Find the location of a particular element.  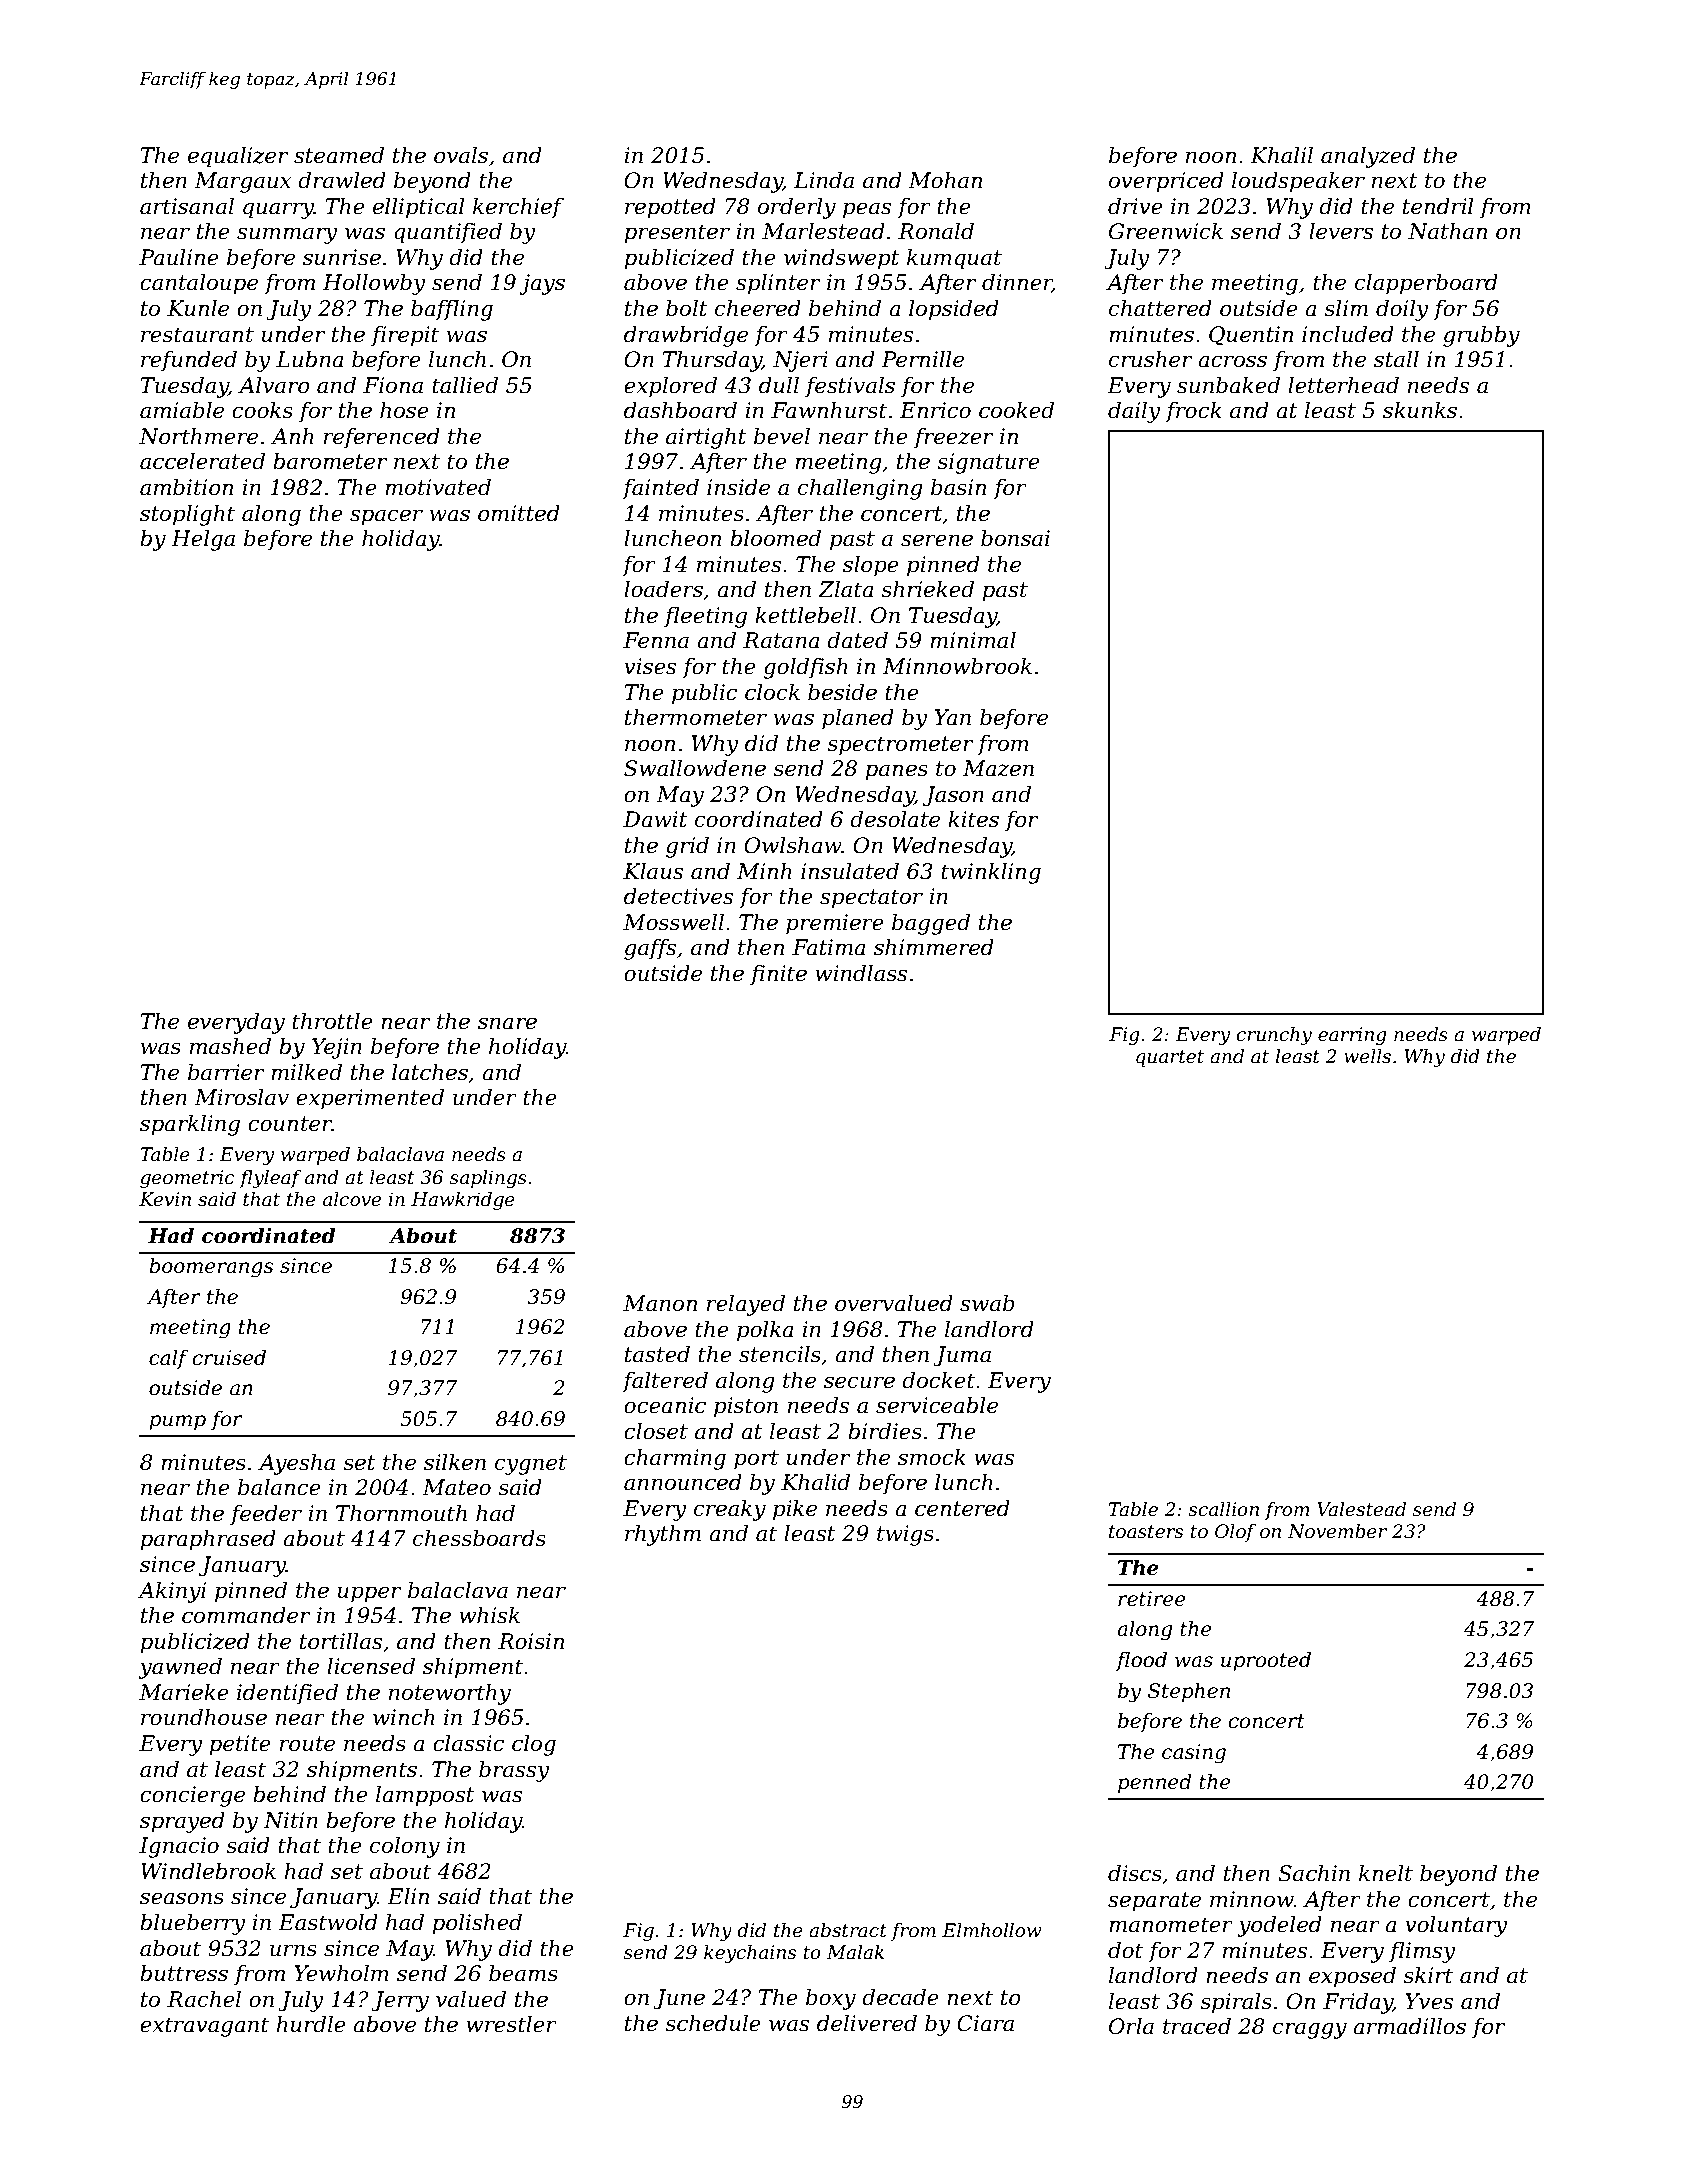

craggy is located at coordinates (1310, 2030).
